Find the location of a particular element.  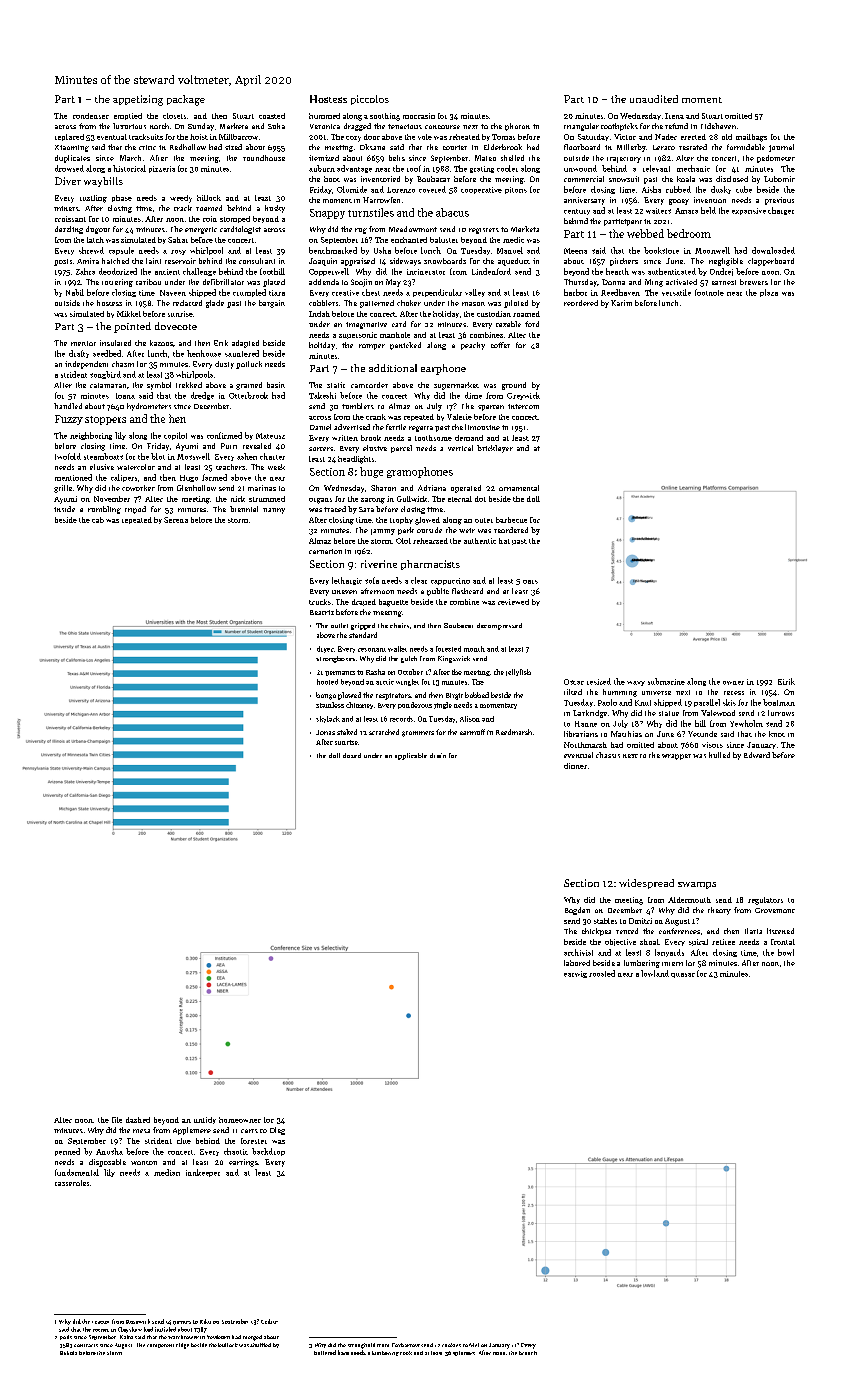

dot is located at coordinates (480, 499).
